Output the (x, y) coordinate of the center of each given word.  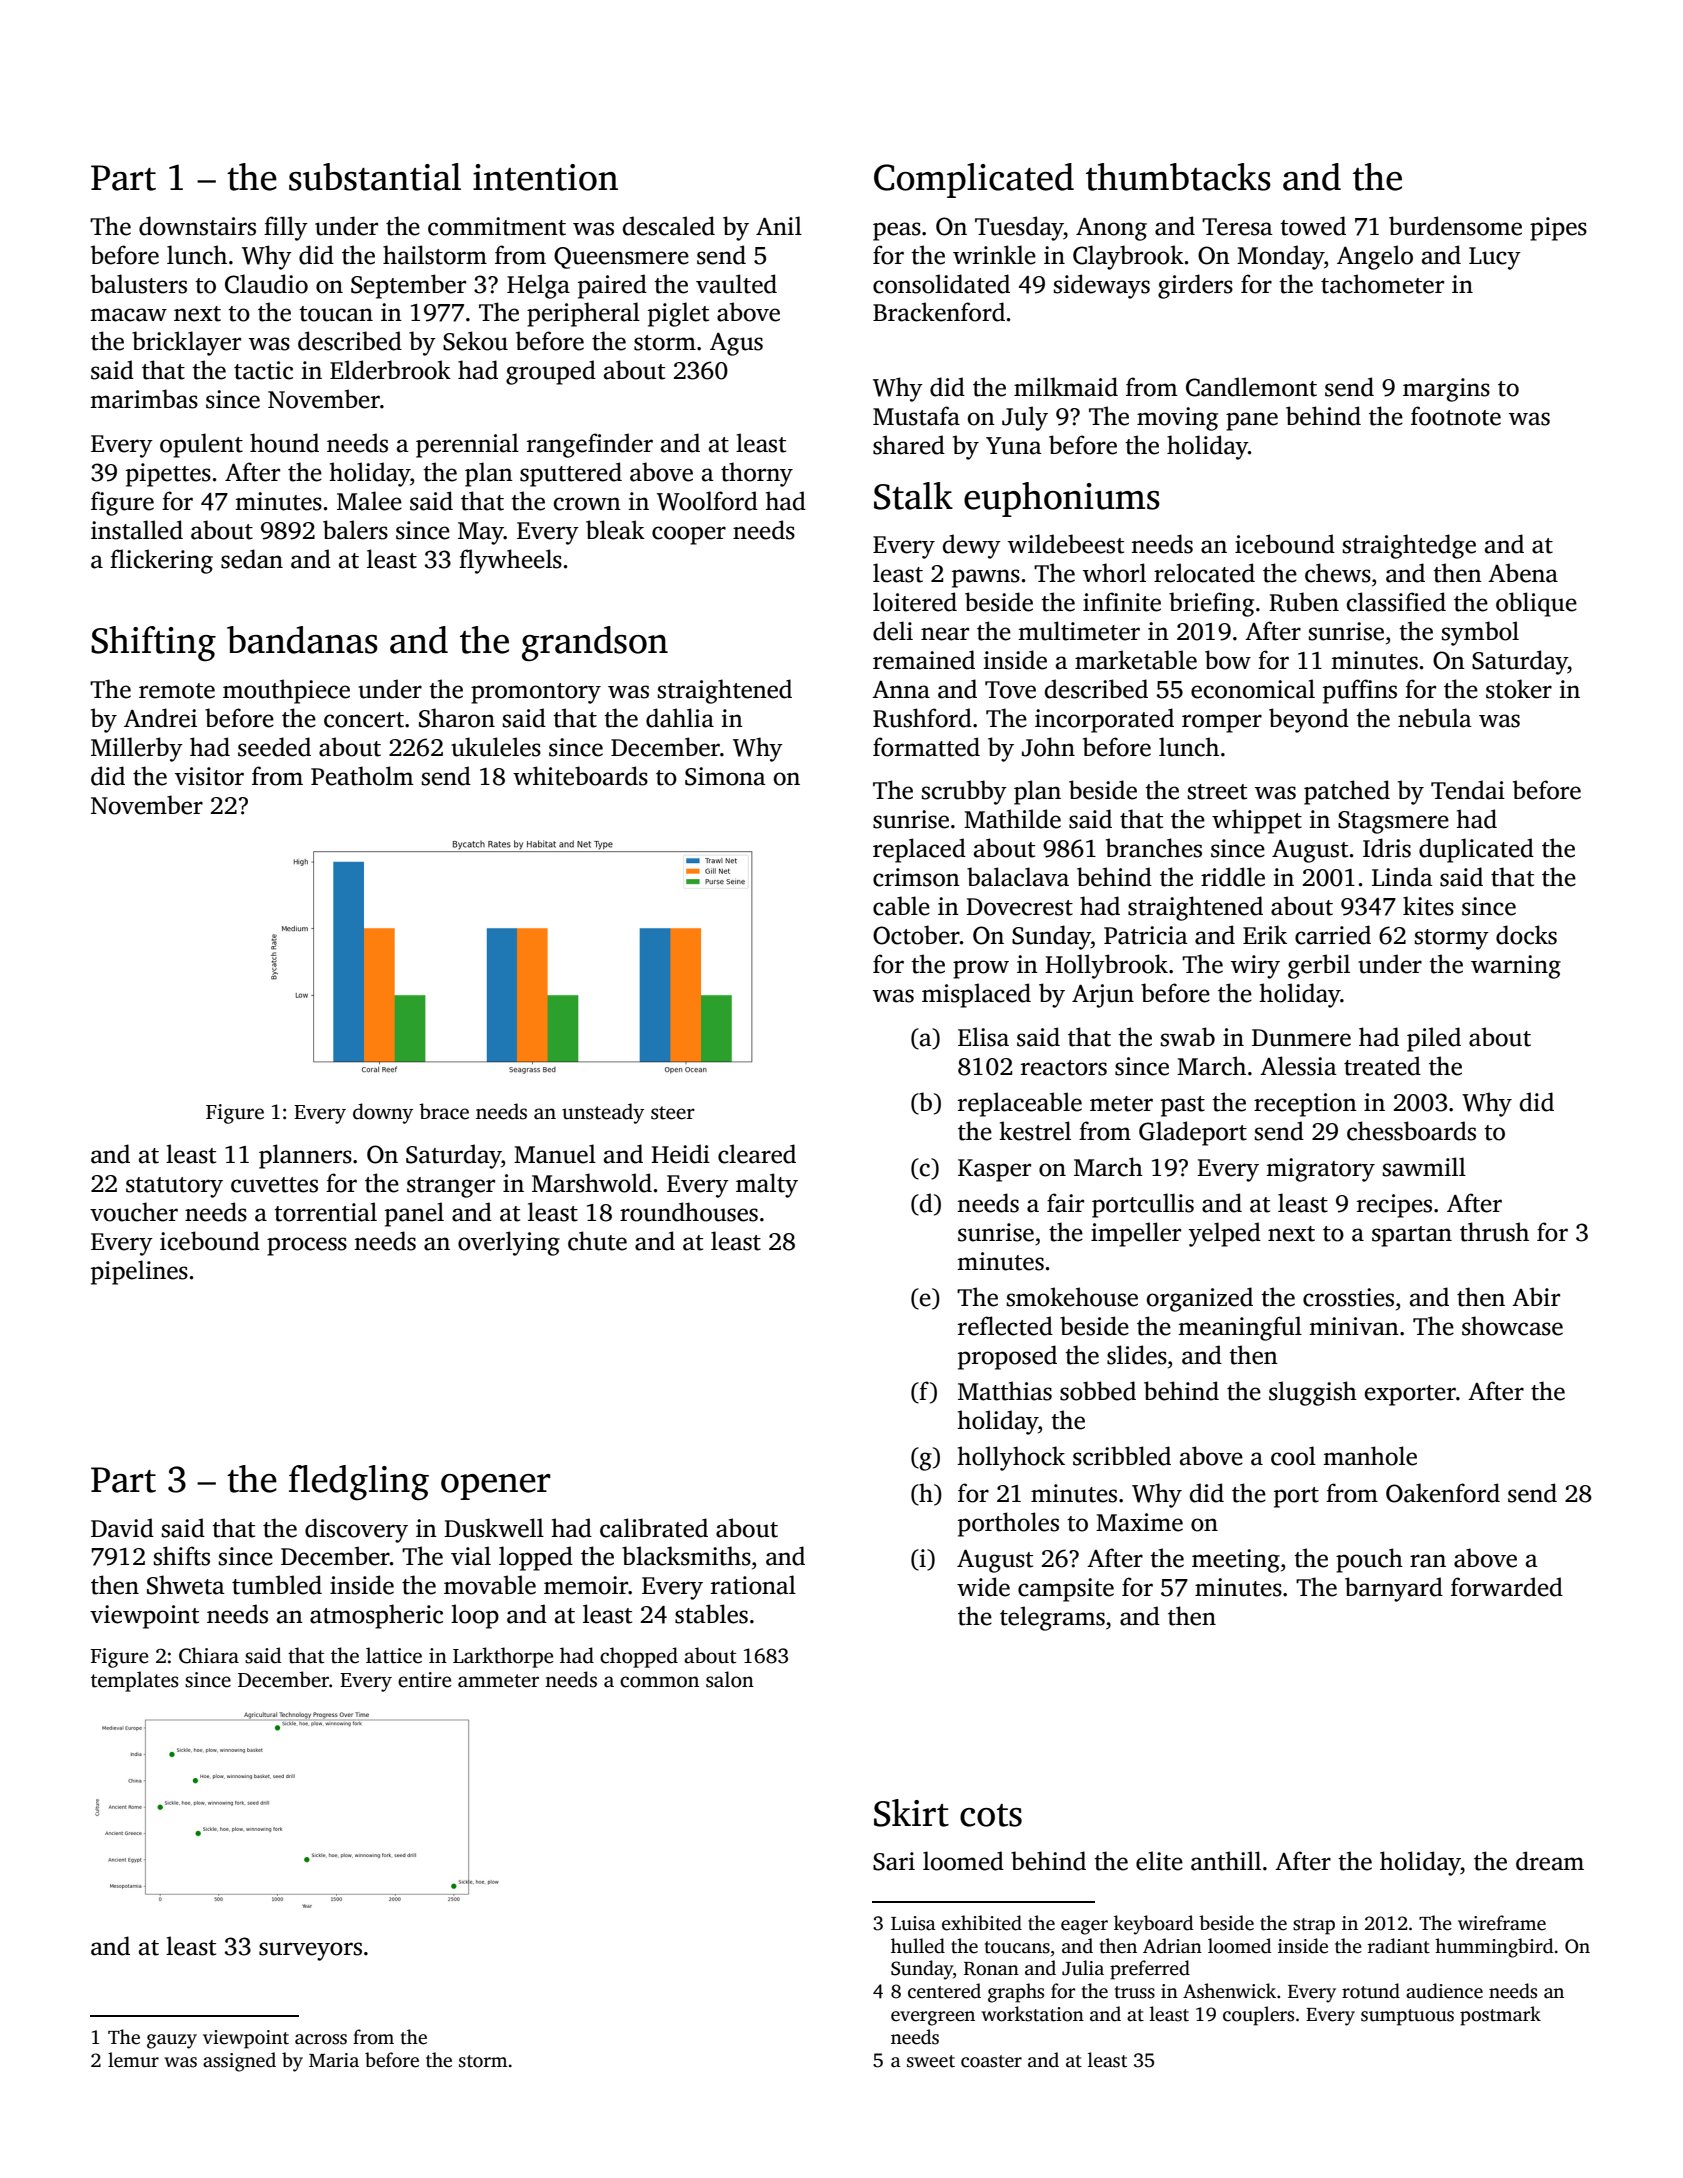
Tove (1010, 690)
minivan (1354, 1326)
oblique (1536, 604)
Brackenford (939, 312)
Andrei (160, 718)
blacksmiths (686, 1556)
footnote (1456, 416)
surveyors (310, 1951)
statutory (174, 1187)
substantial (375, 177)
